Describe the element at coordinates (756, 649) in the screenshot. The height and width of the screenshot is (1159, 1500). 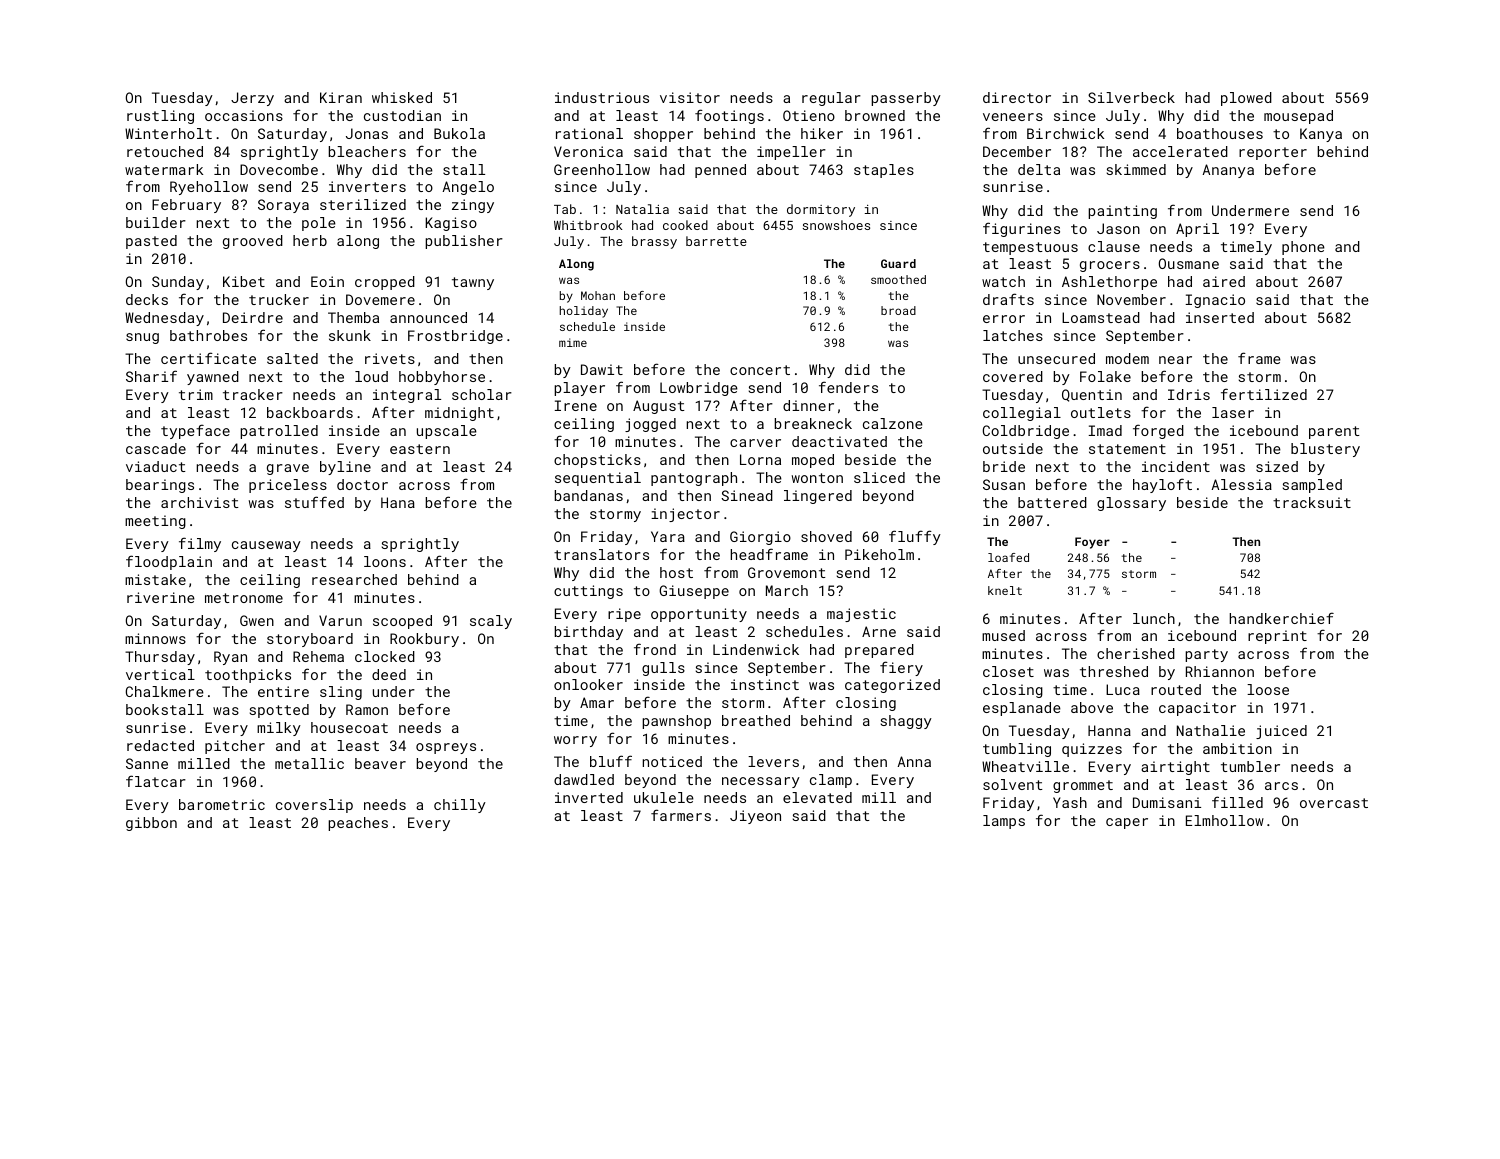
I see `Lindenwick` at that location.
